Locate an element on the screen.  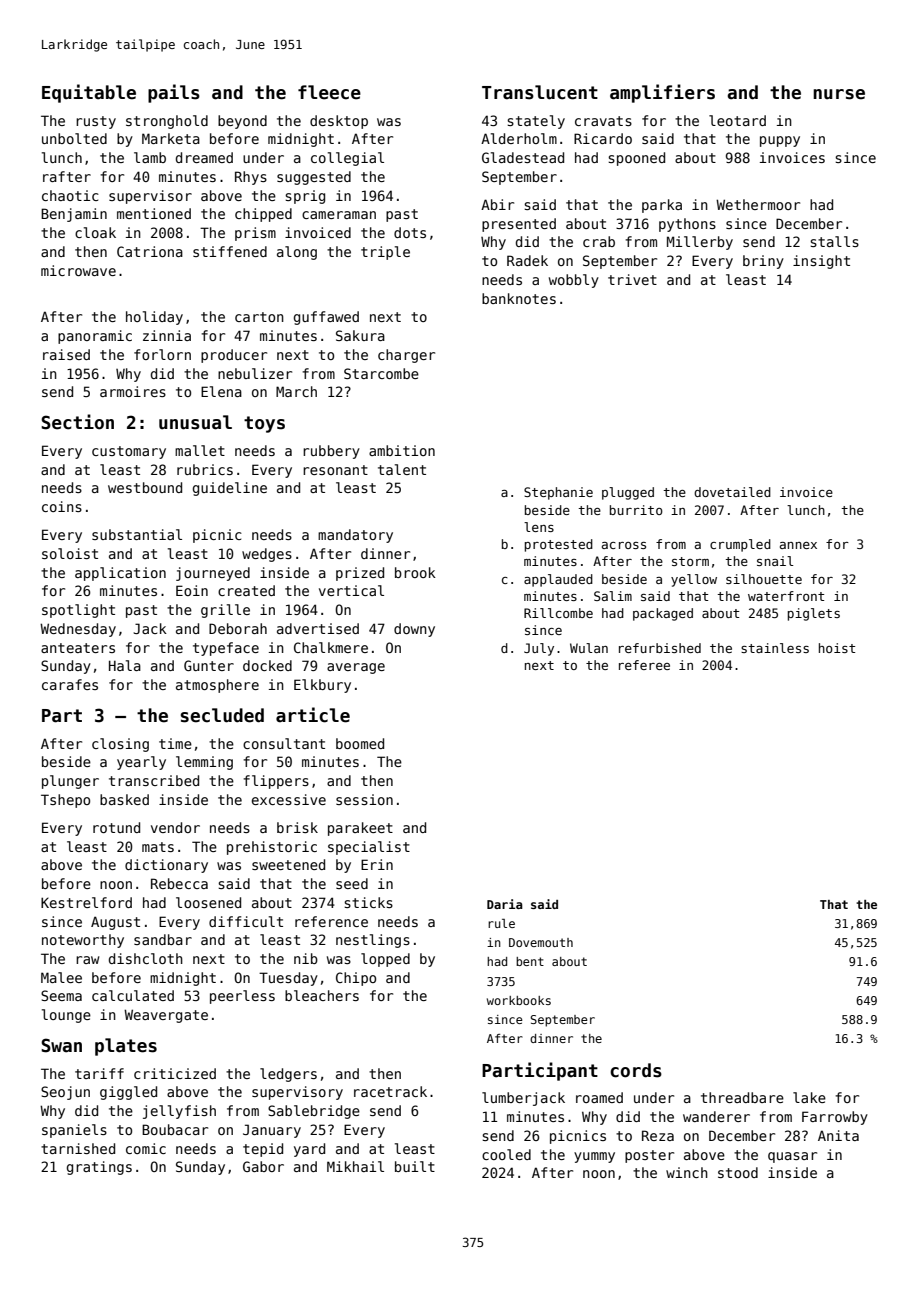
session is located at coordinates (364, 799).
